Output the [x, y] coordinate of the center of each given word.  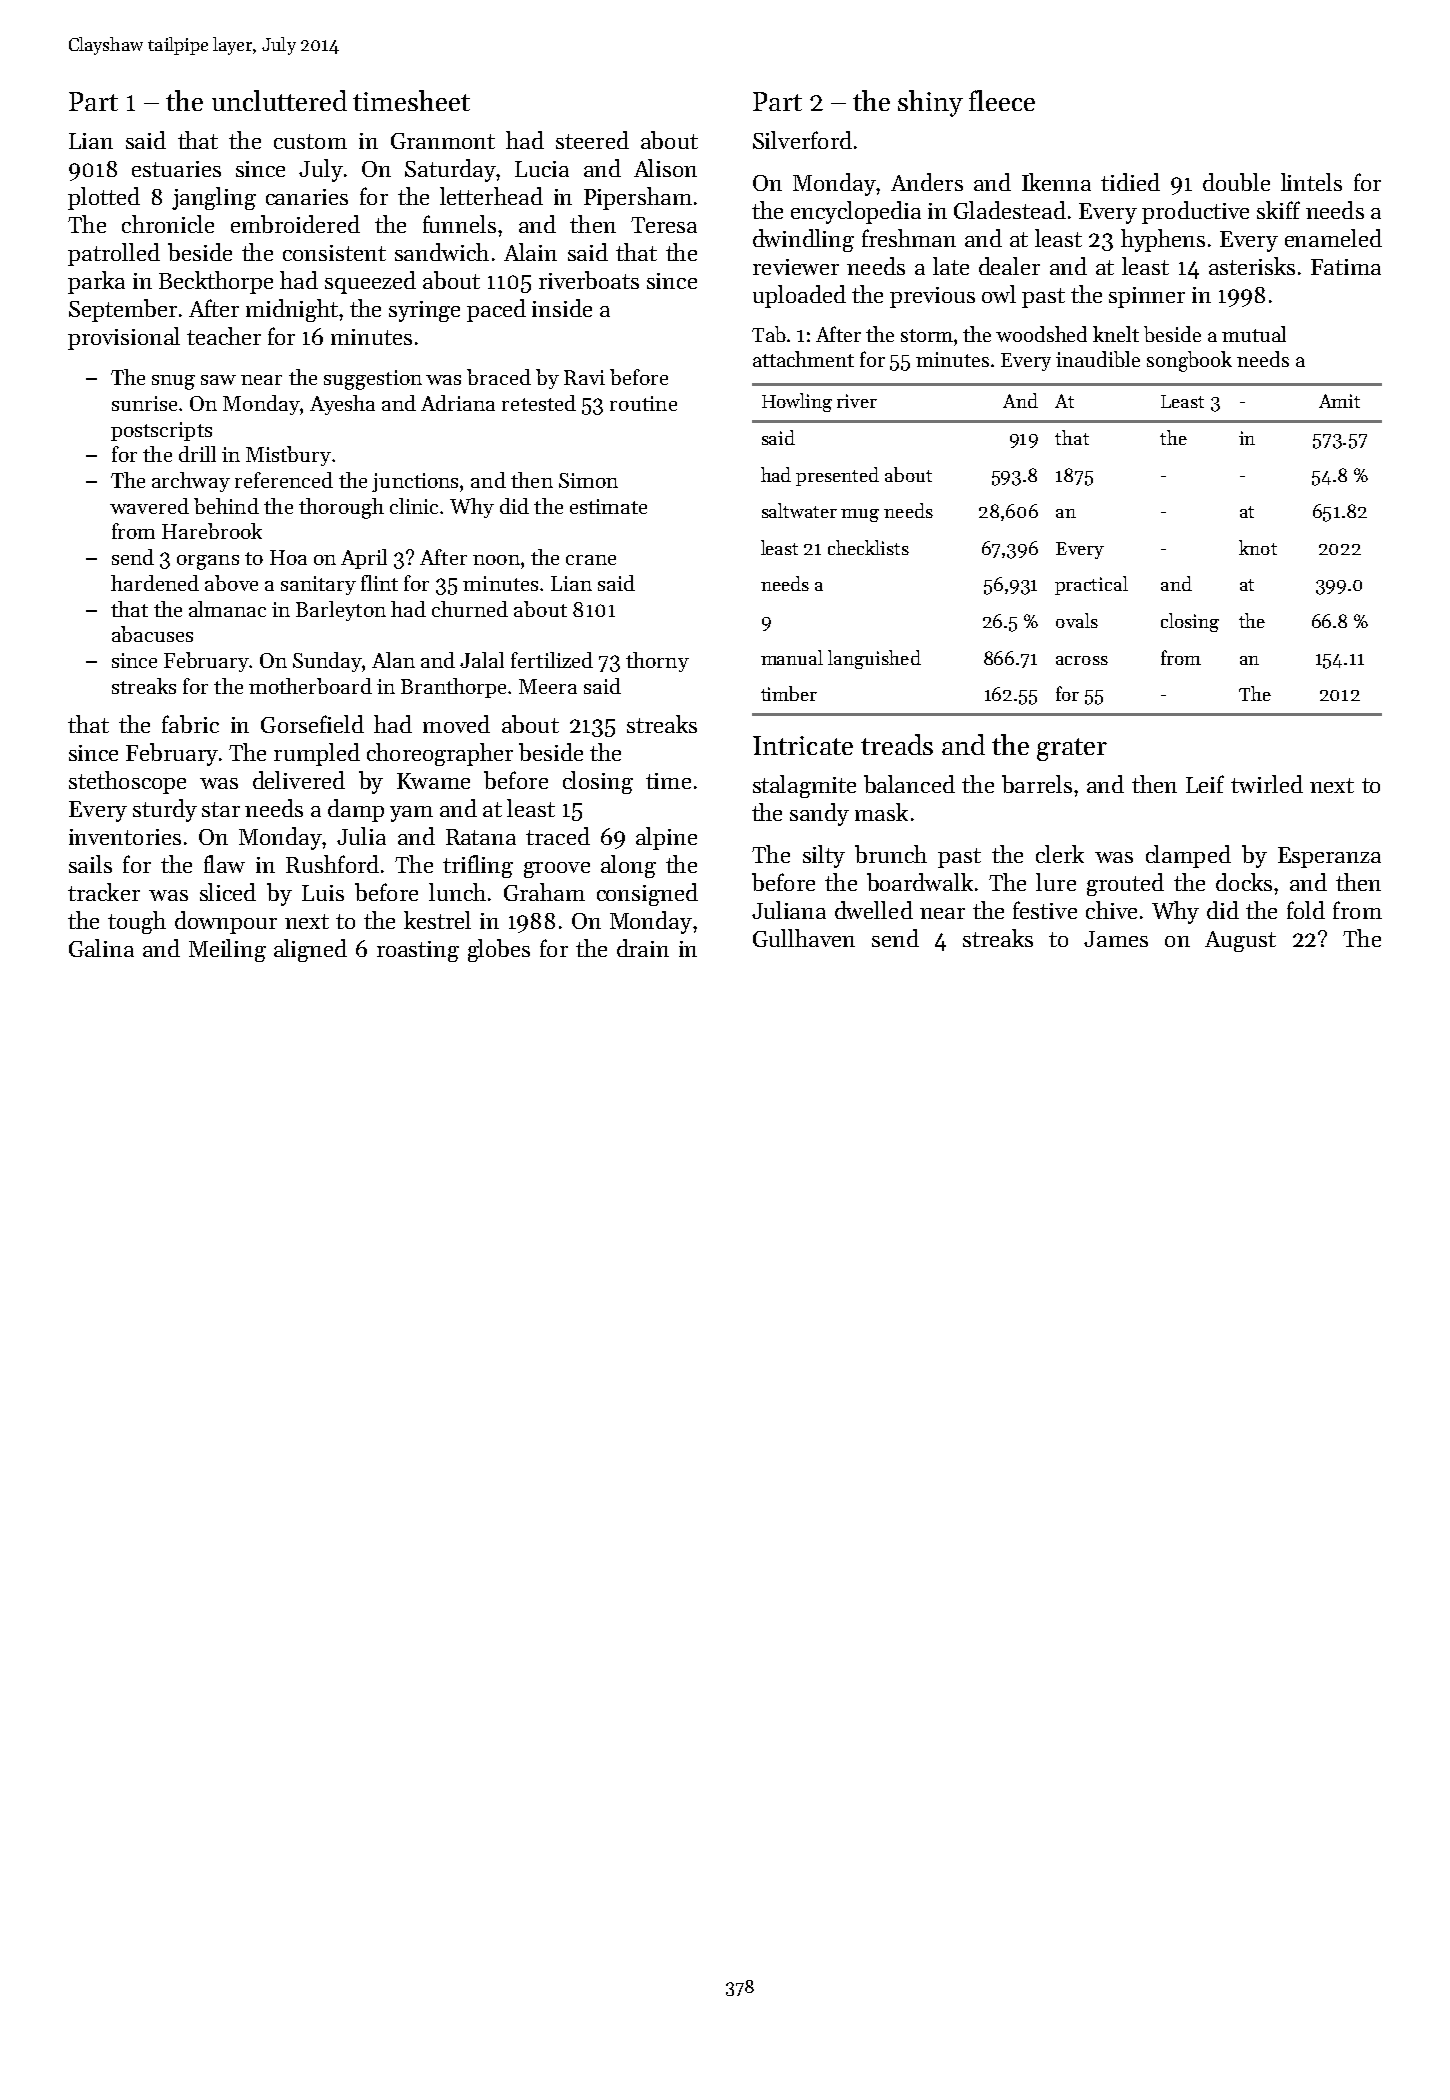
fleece [1002, 100]
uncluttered [279, 100]
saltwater [799, 510]
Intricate [803, 745]
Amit [1339, 401]
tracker [104, 892]
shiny [930, 103]
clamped [1188, 856]
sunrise [144, 403]
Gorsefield [312, 724]
